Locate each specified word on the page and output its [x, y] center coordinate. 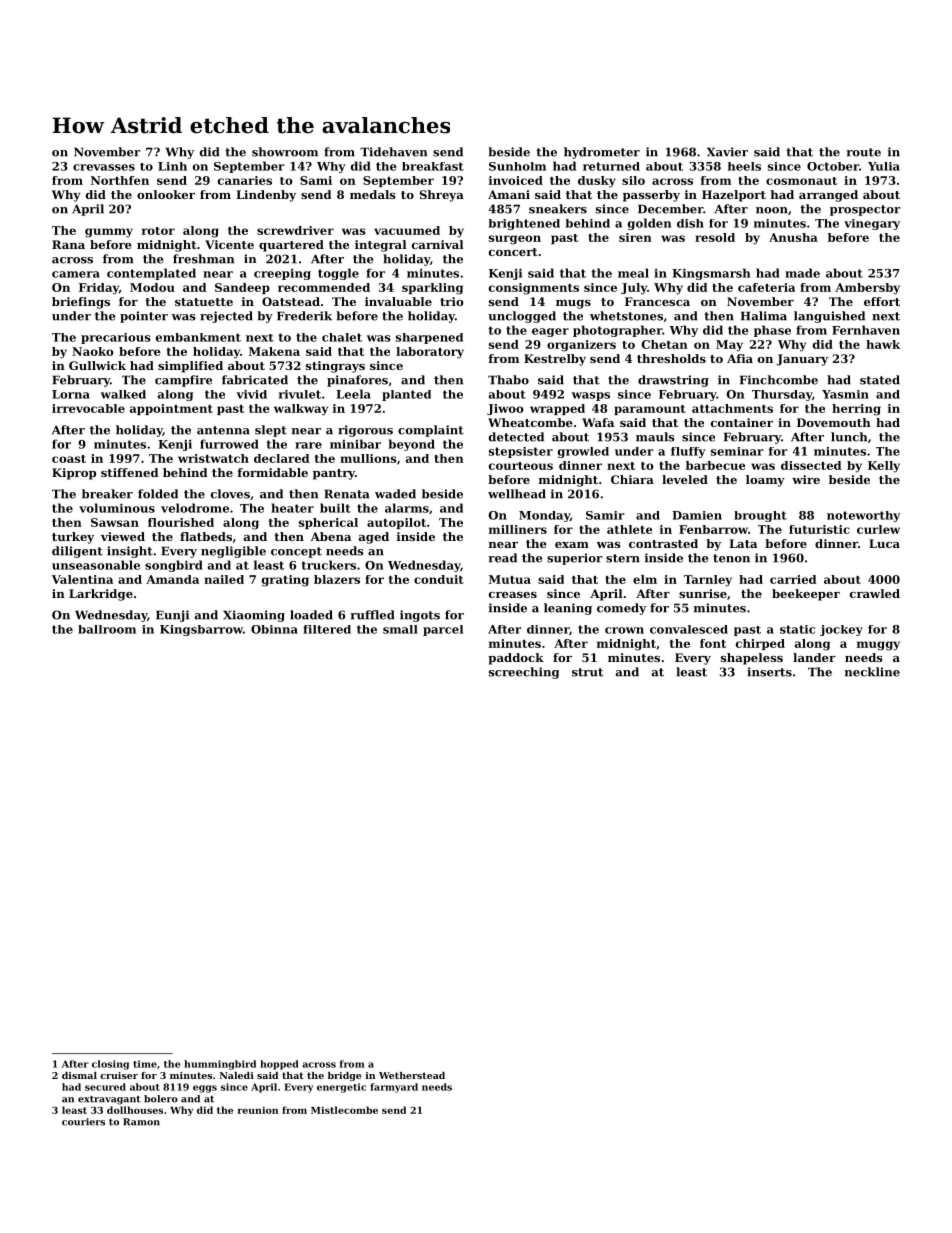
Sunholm [517, 166]
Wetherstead [412, 1075]
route [863, 152]
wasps [591, 396]
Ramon [141, 1122]
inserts [769, 672]
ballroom [107, 629]
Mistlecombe [344, 1110]
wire [806, 479]
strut [587, 672]
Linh [172, 166]
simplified [190, 367]
